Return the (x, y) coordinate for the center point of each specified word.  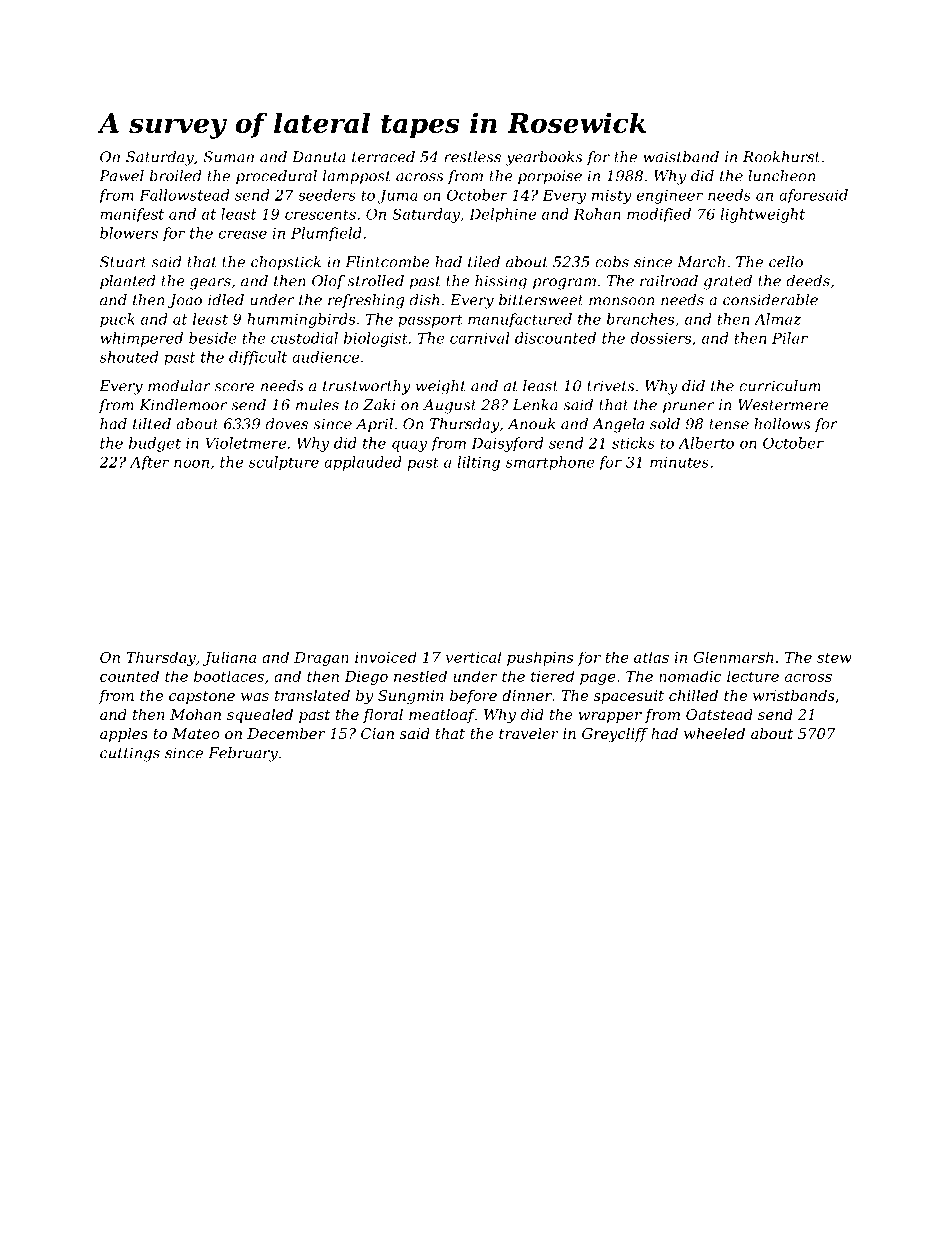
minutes (679, 462)
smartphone (550, 463)
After (149, 463)
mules (317, 405)
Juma (398, 196)
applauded (363, 463)
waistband (681, 157)
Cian (377, 733)
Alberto (706, 443)
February (243, 754)
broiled (176, 176)
